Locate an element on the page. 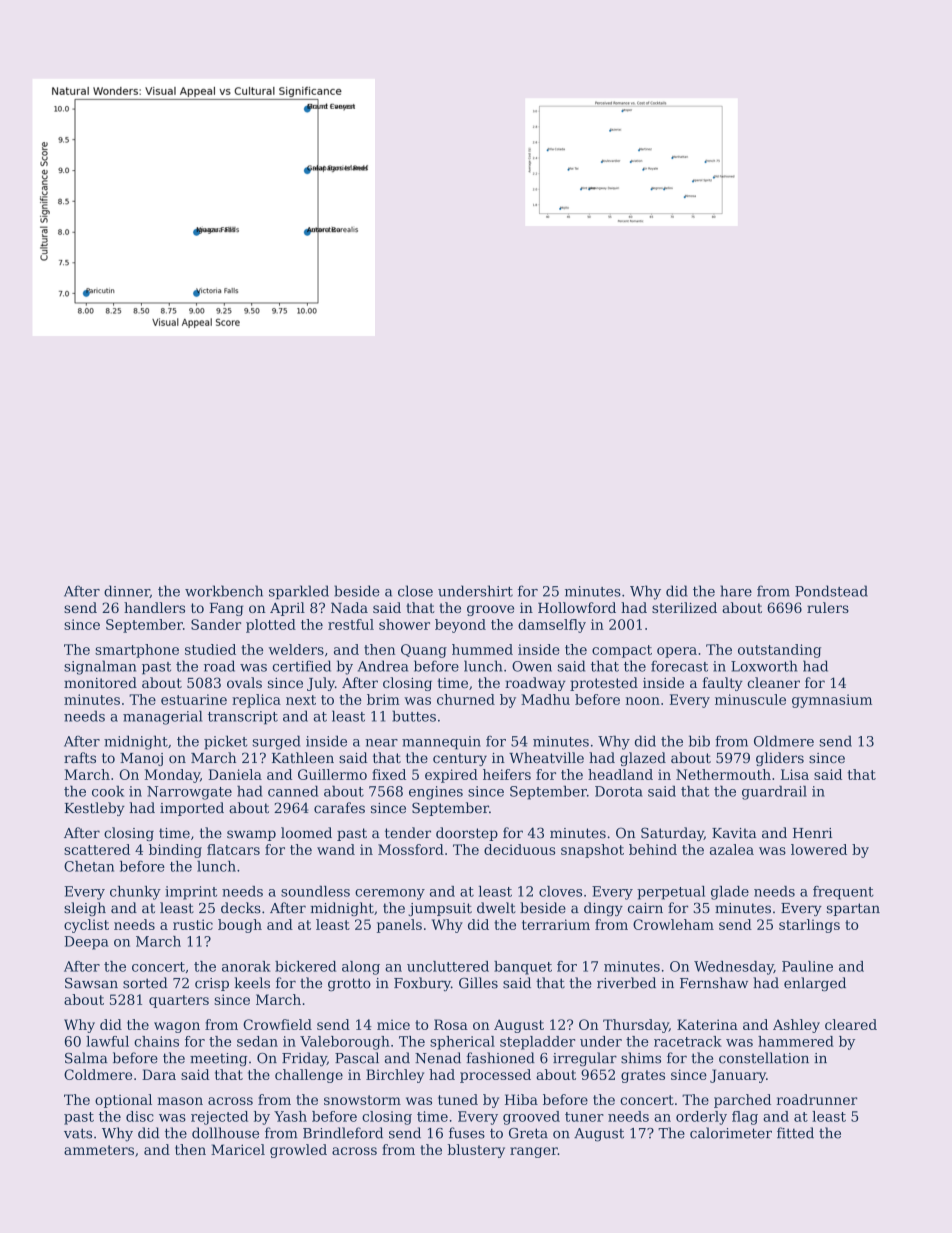 The height and width of the page is (1233, 952). frequent is located at coordinates (843, 893).
